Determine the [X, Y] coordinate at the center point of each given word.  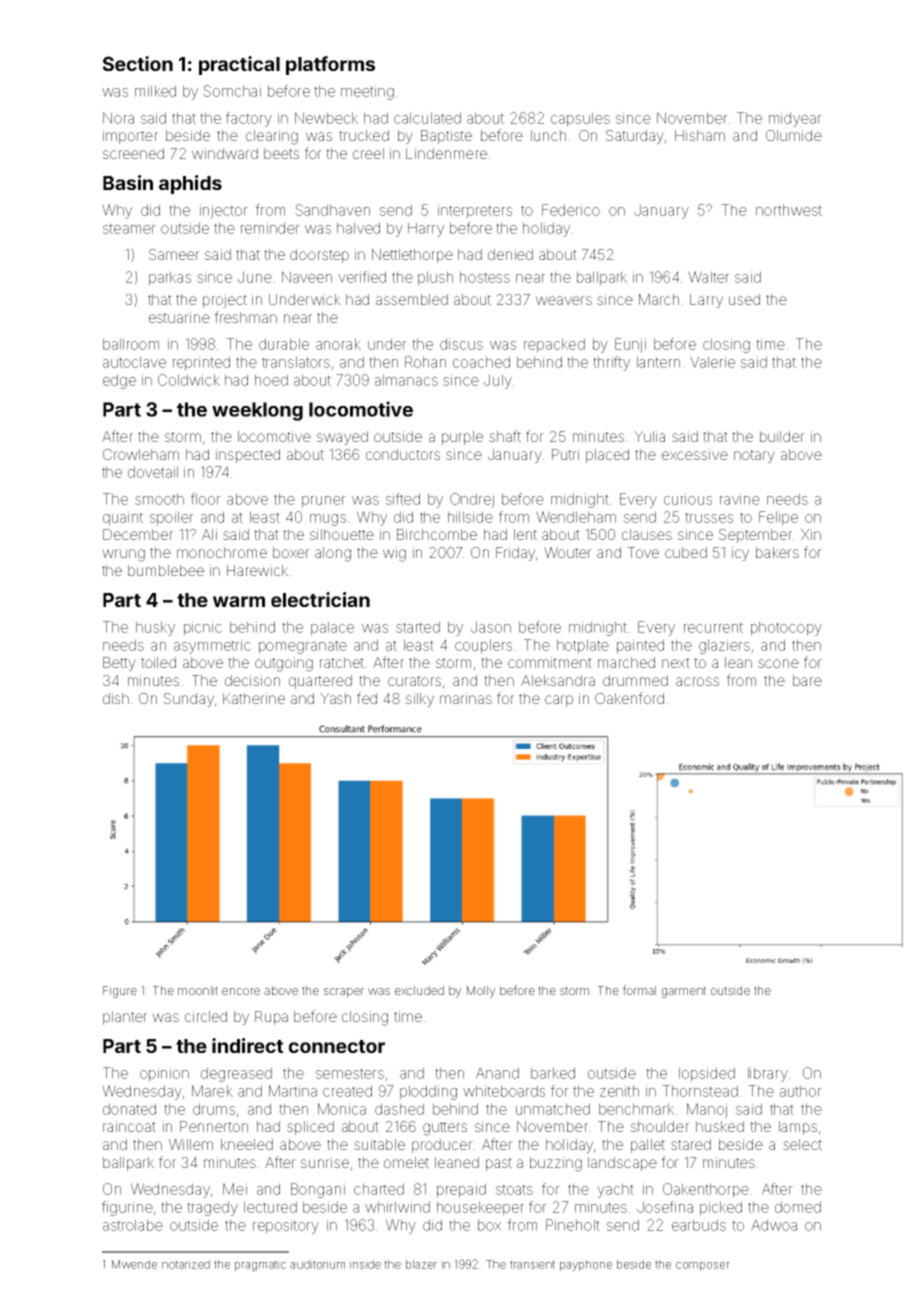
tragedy [212, 1208]
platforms [330, 65]
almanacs [406, 380]
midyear [795, 119]
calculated [427, 118]
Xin [811, 534]
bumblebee [166, 570]
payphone [586, 1265]
